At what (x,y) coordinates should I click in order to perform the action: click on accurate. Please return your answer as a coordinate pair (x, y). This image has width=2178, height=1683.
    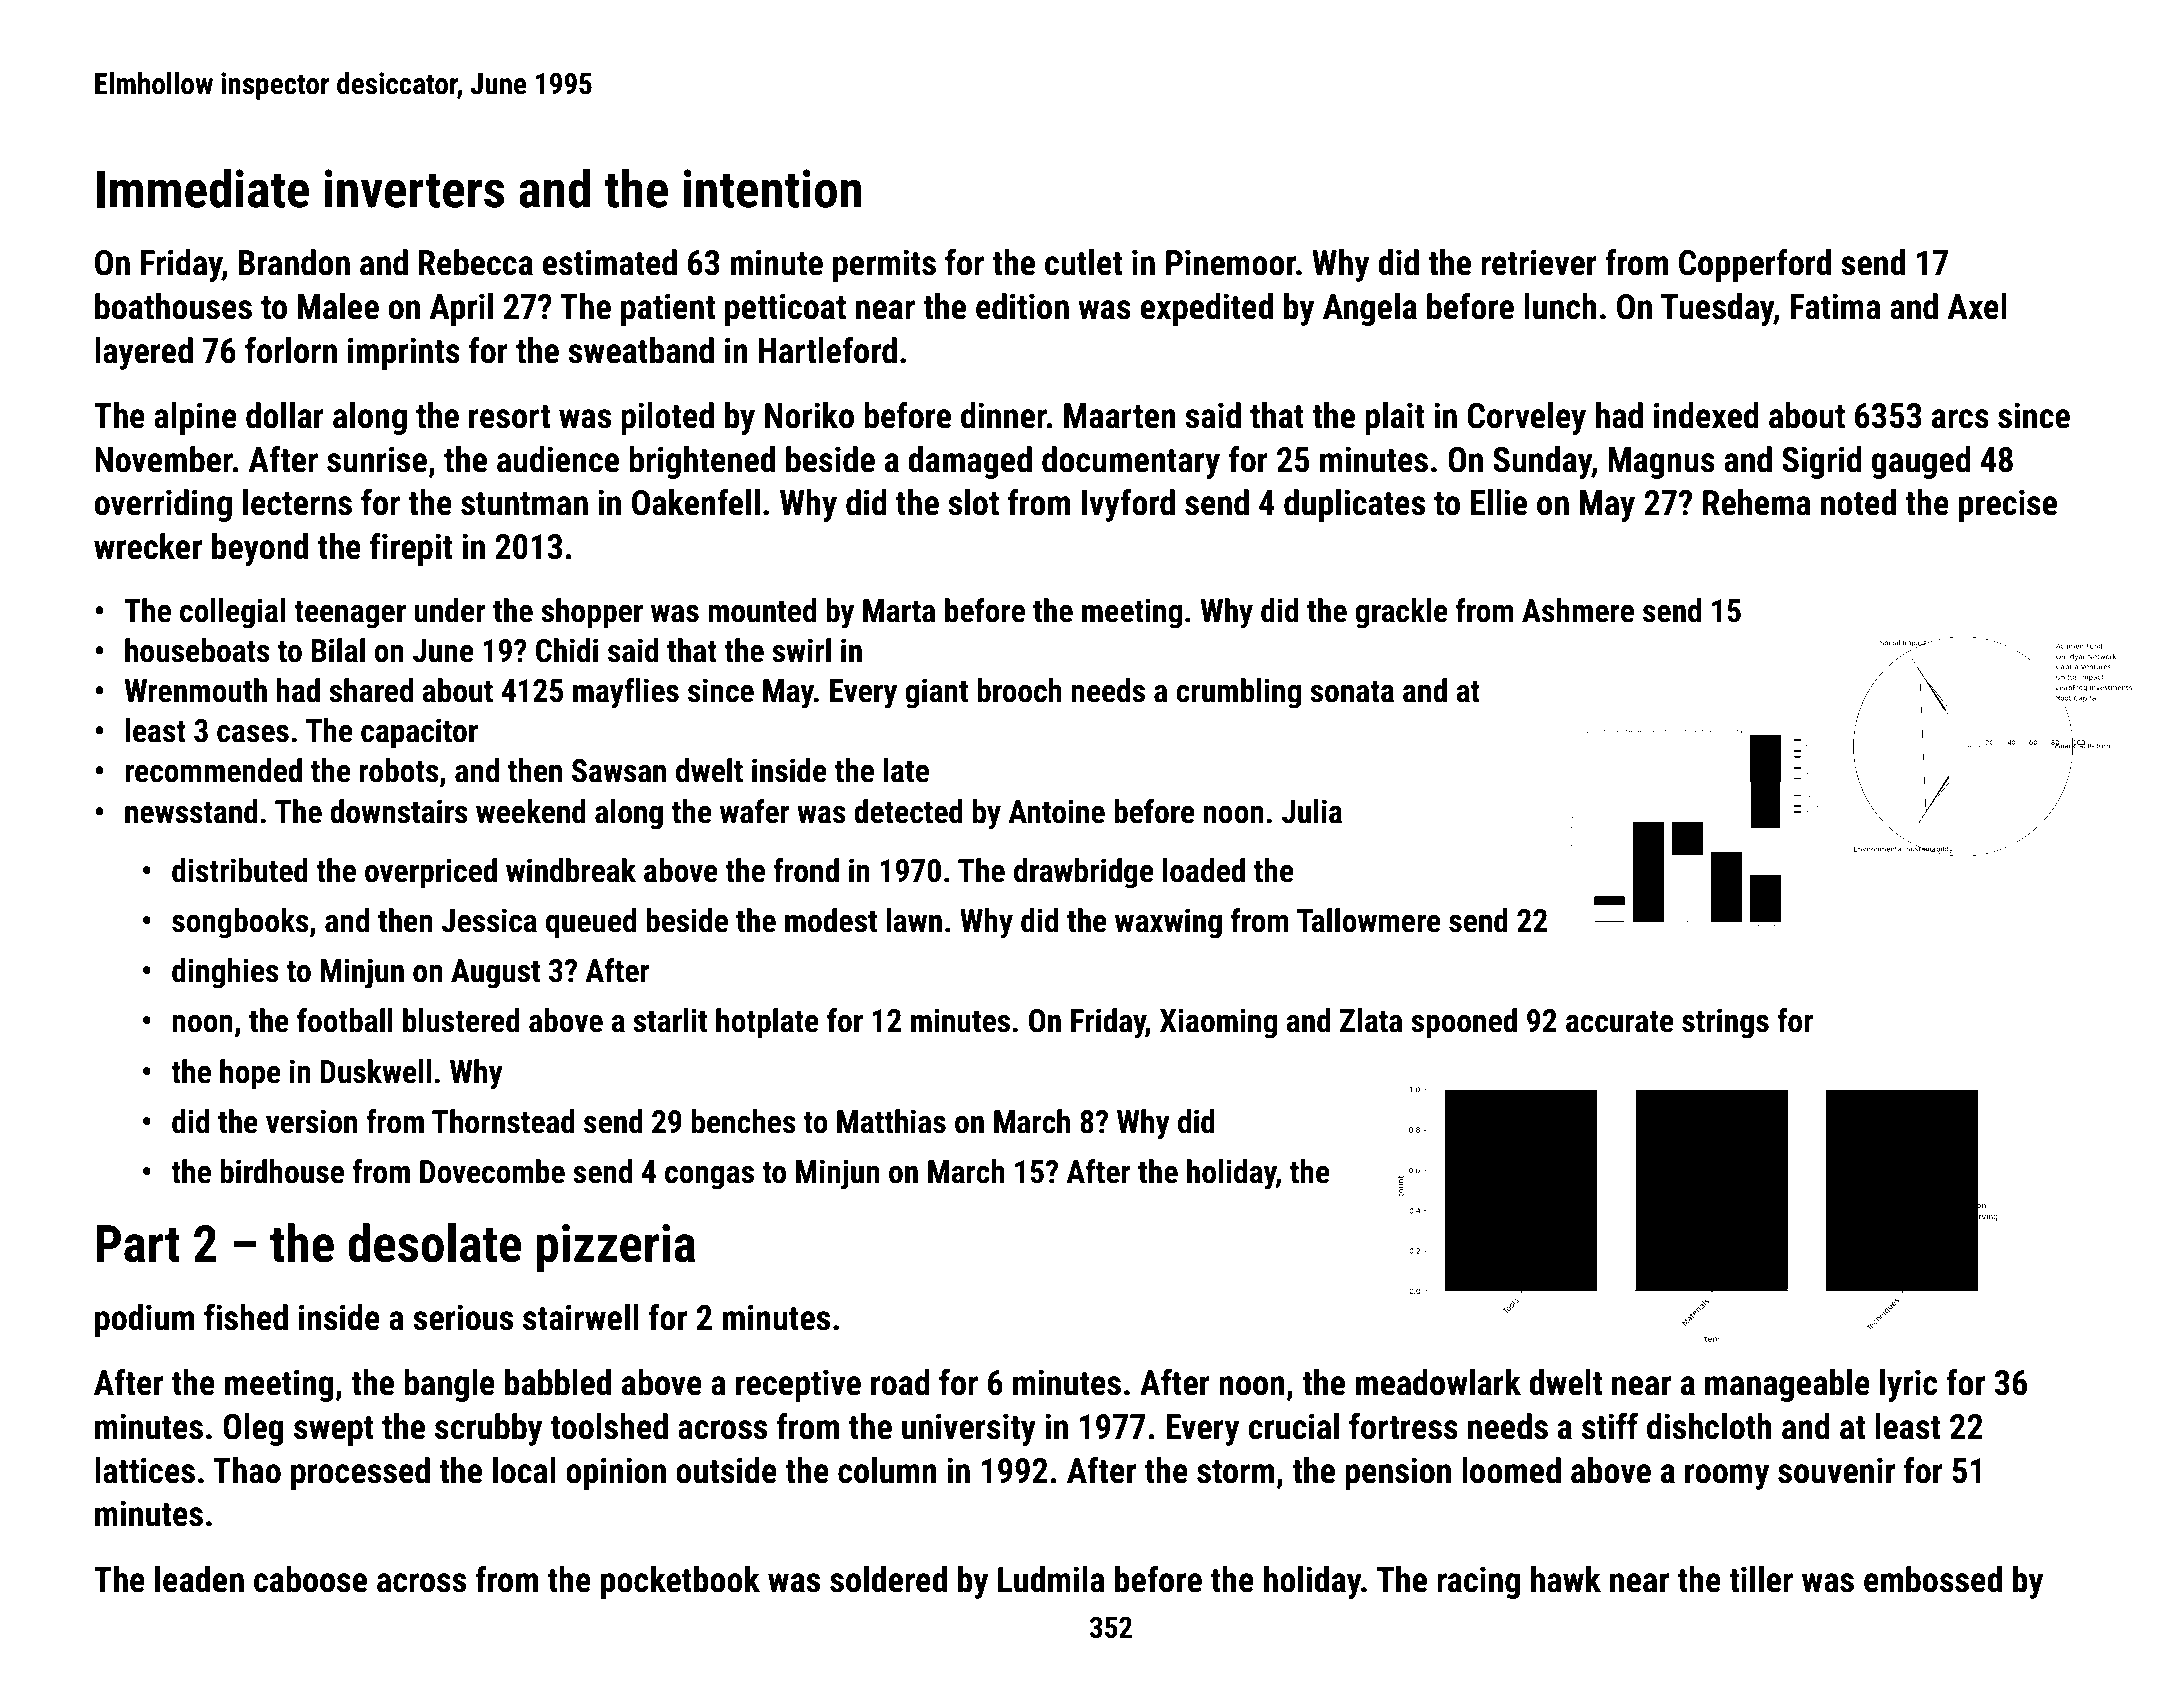
    Looking at the image, I should click on (1620, 1022).
